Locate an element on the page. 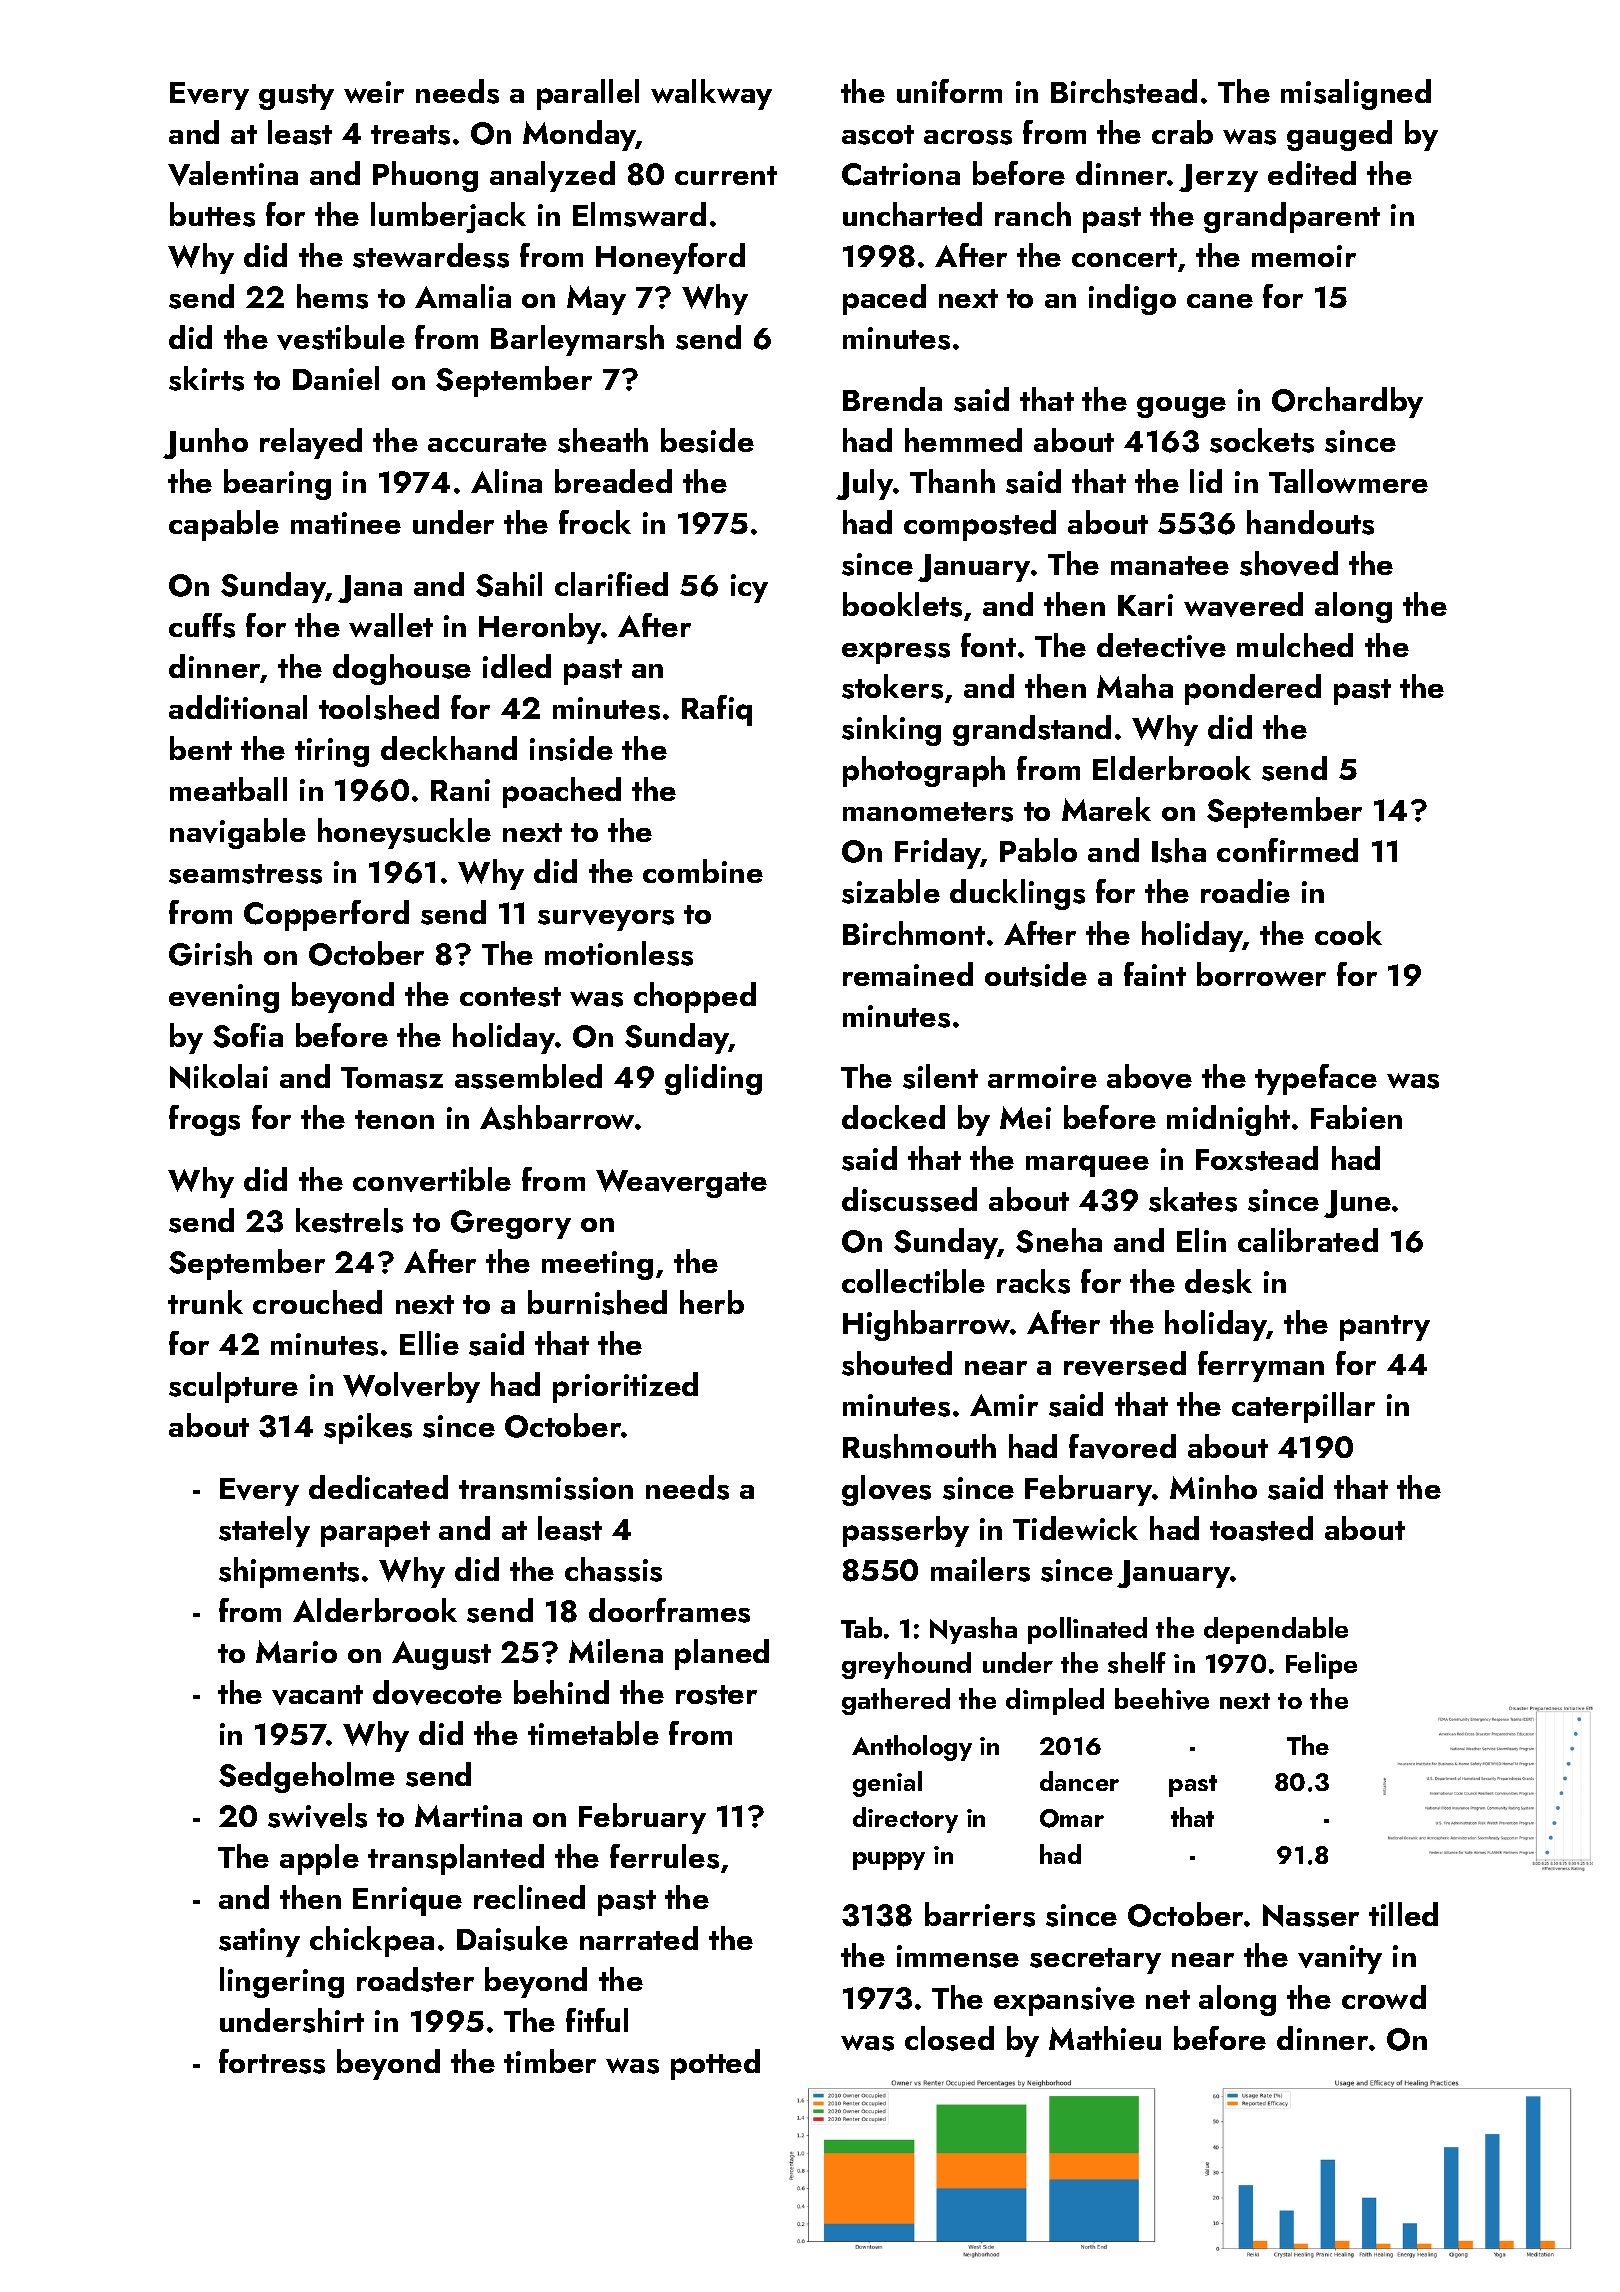  closed is located at coordinates (949, 2038).
